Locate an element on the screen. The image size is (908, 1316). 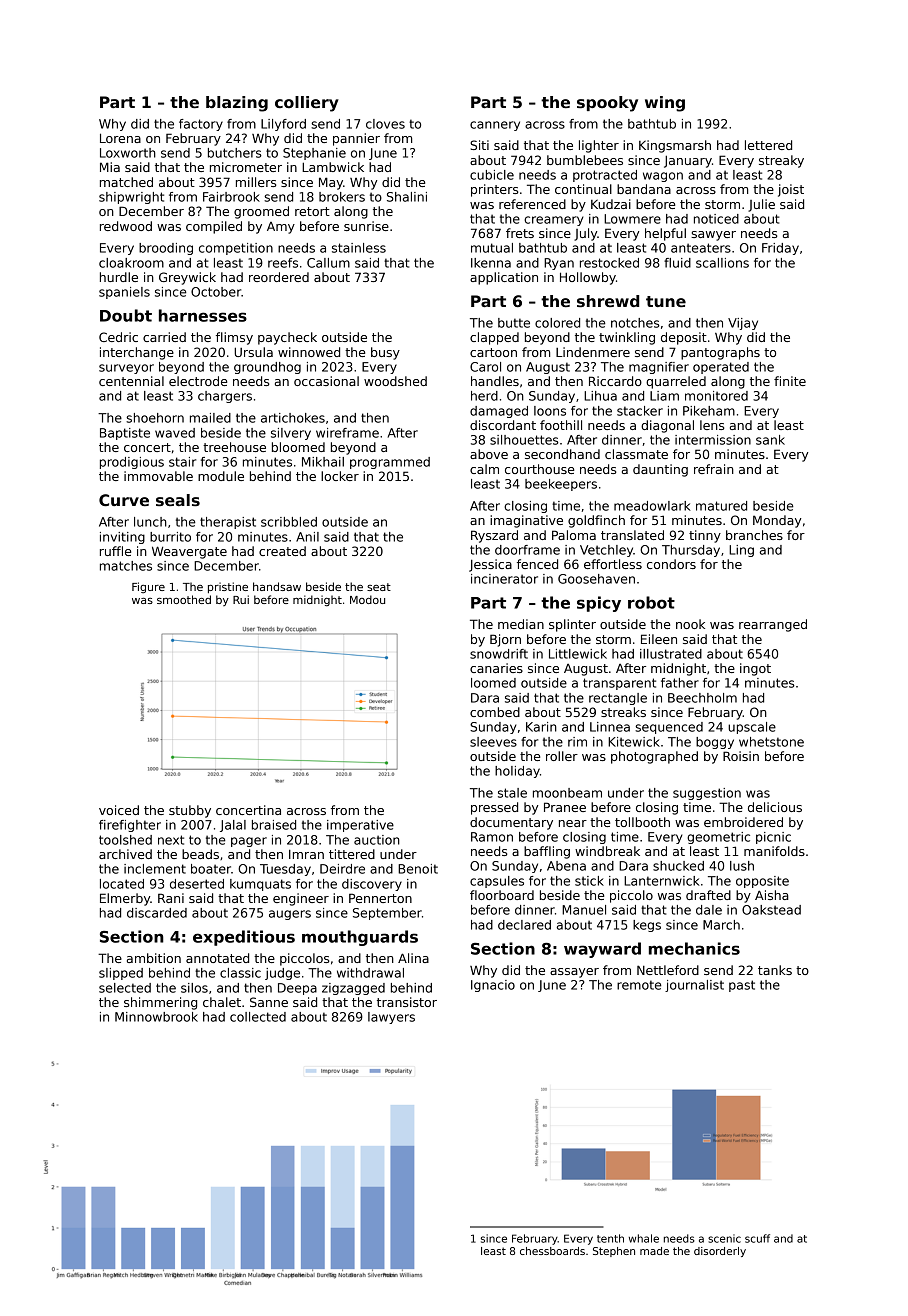
colliery is located at coordinates (307, 104).
